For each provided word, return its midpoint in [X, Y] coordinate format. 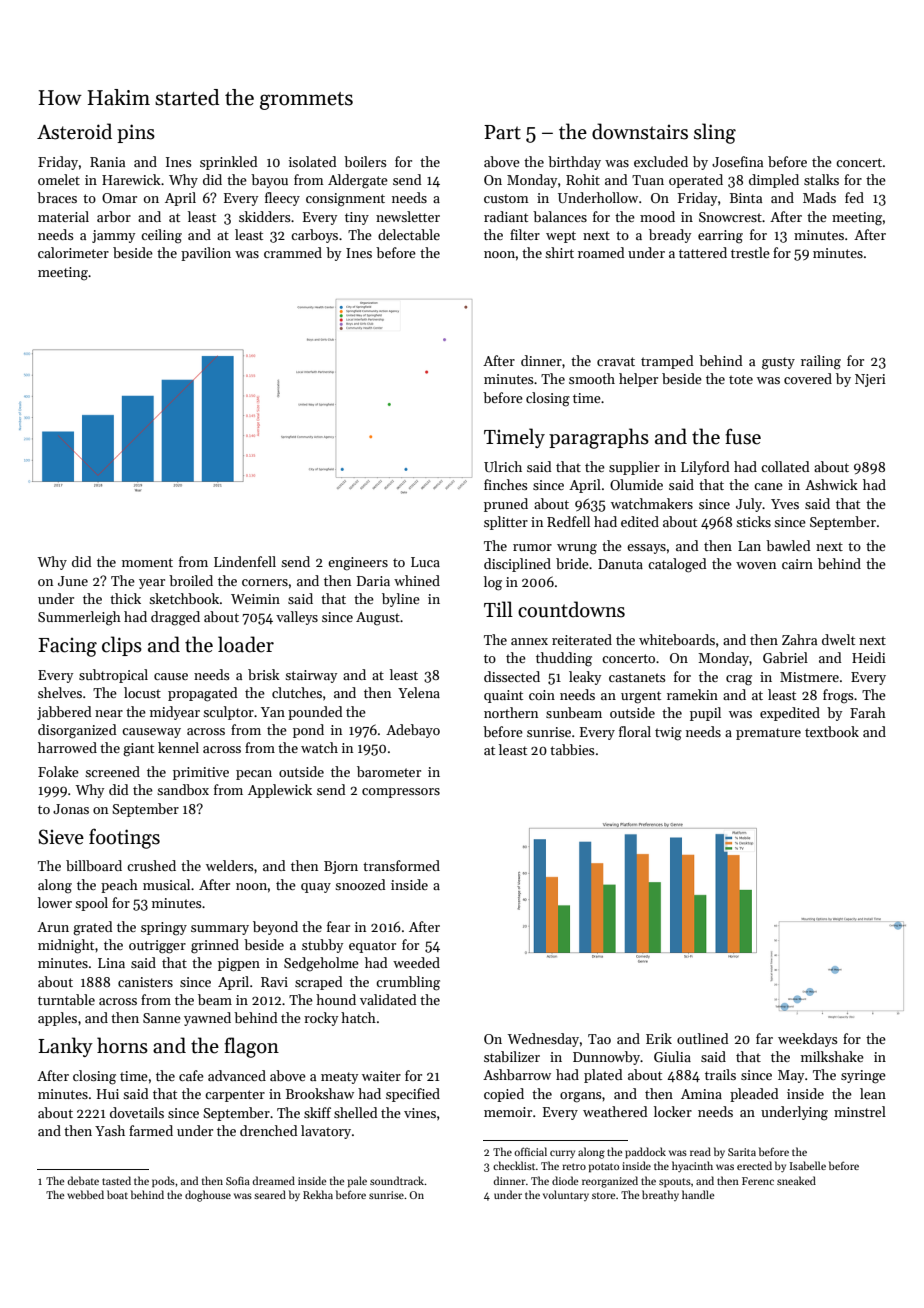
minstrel [860, 1111]
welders [230, 865]
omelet [59, 179]
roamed [601, 252]
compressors [401, 793]
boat [117, 1194]
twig [668, 734]
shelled [356, 1112]
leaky [585, 678]
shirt [559, 252]
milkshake [832, 1056]
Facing [67, 647]
